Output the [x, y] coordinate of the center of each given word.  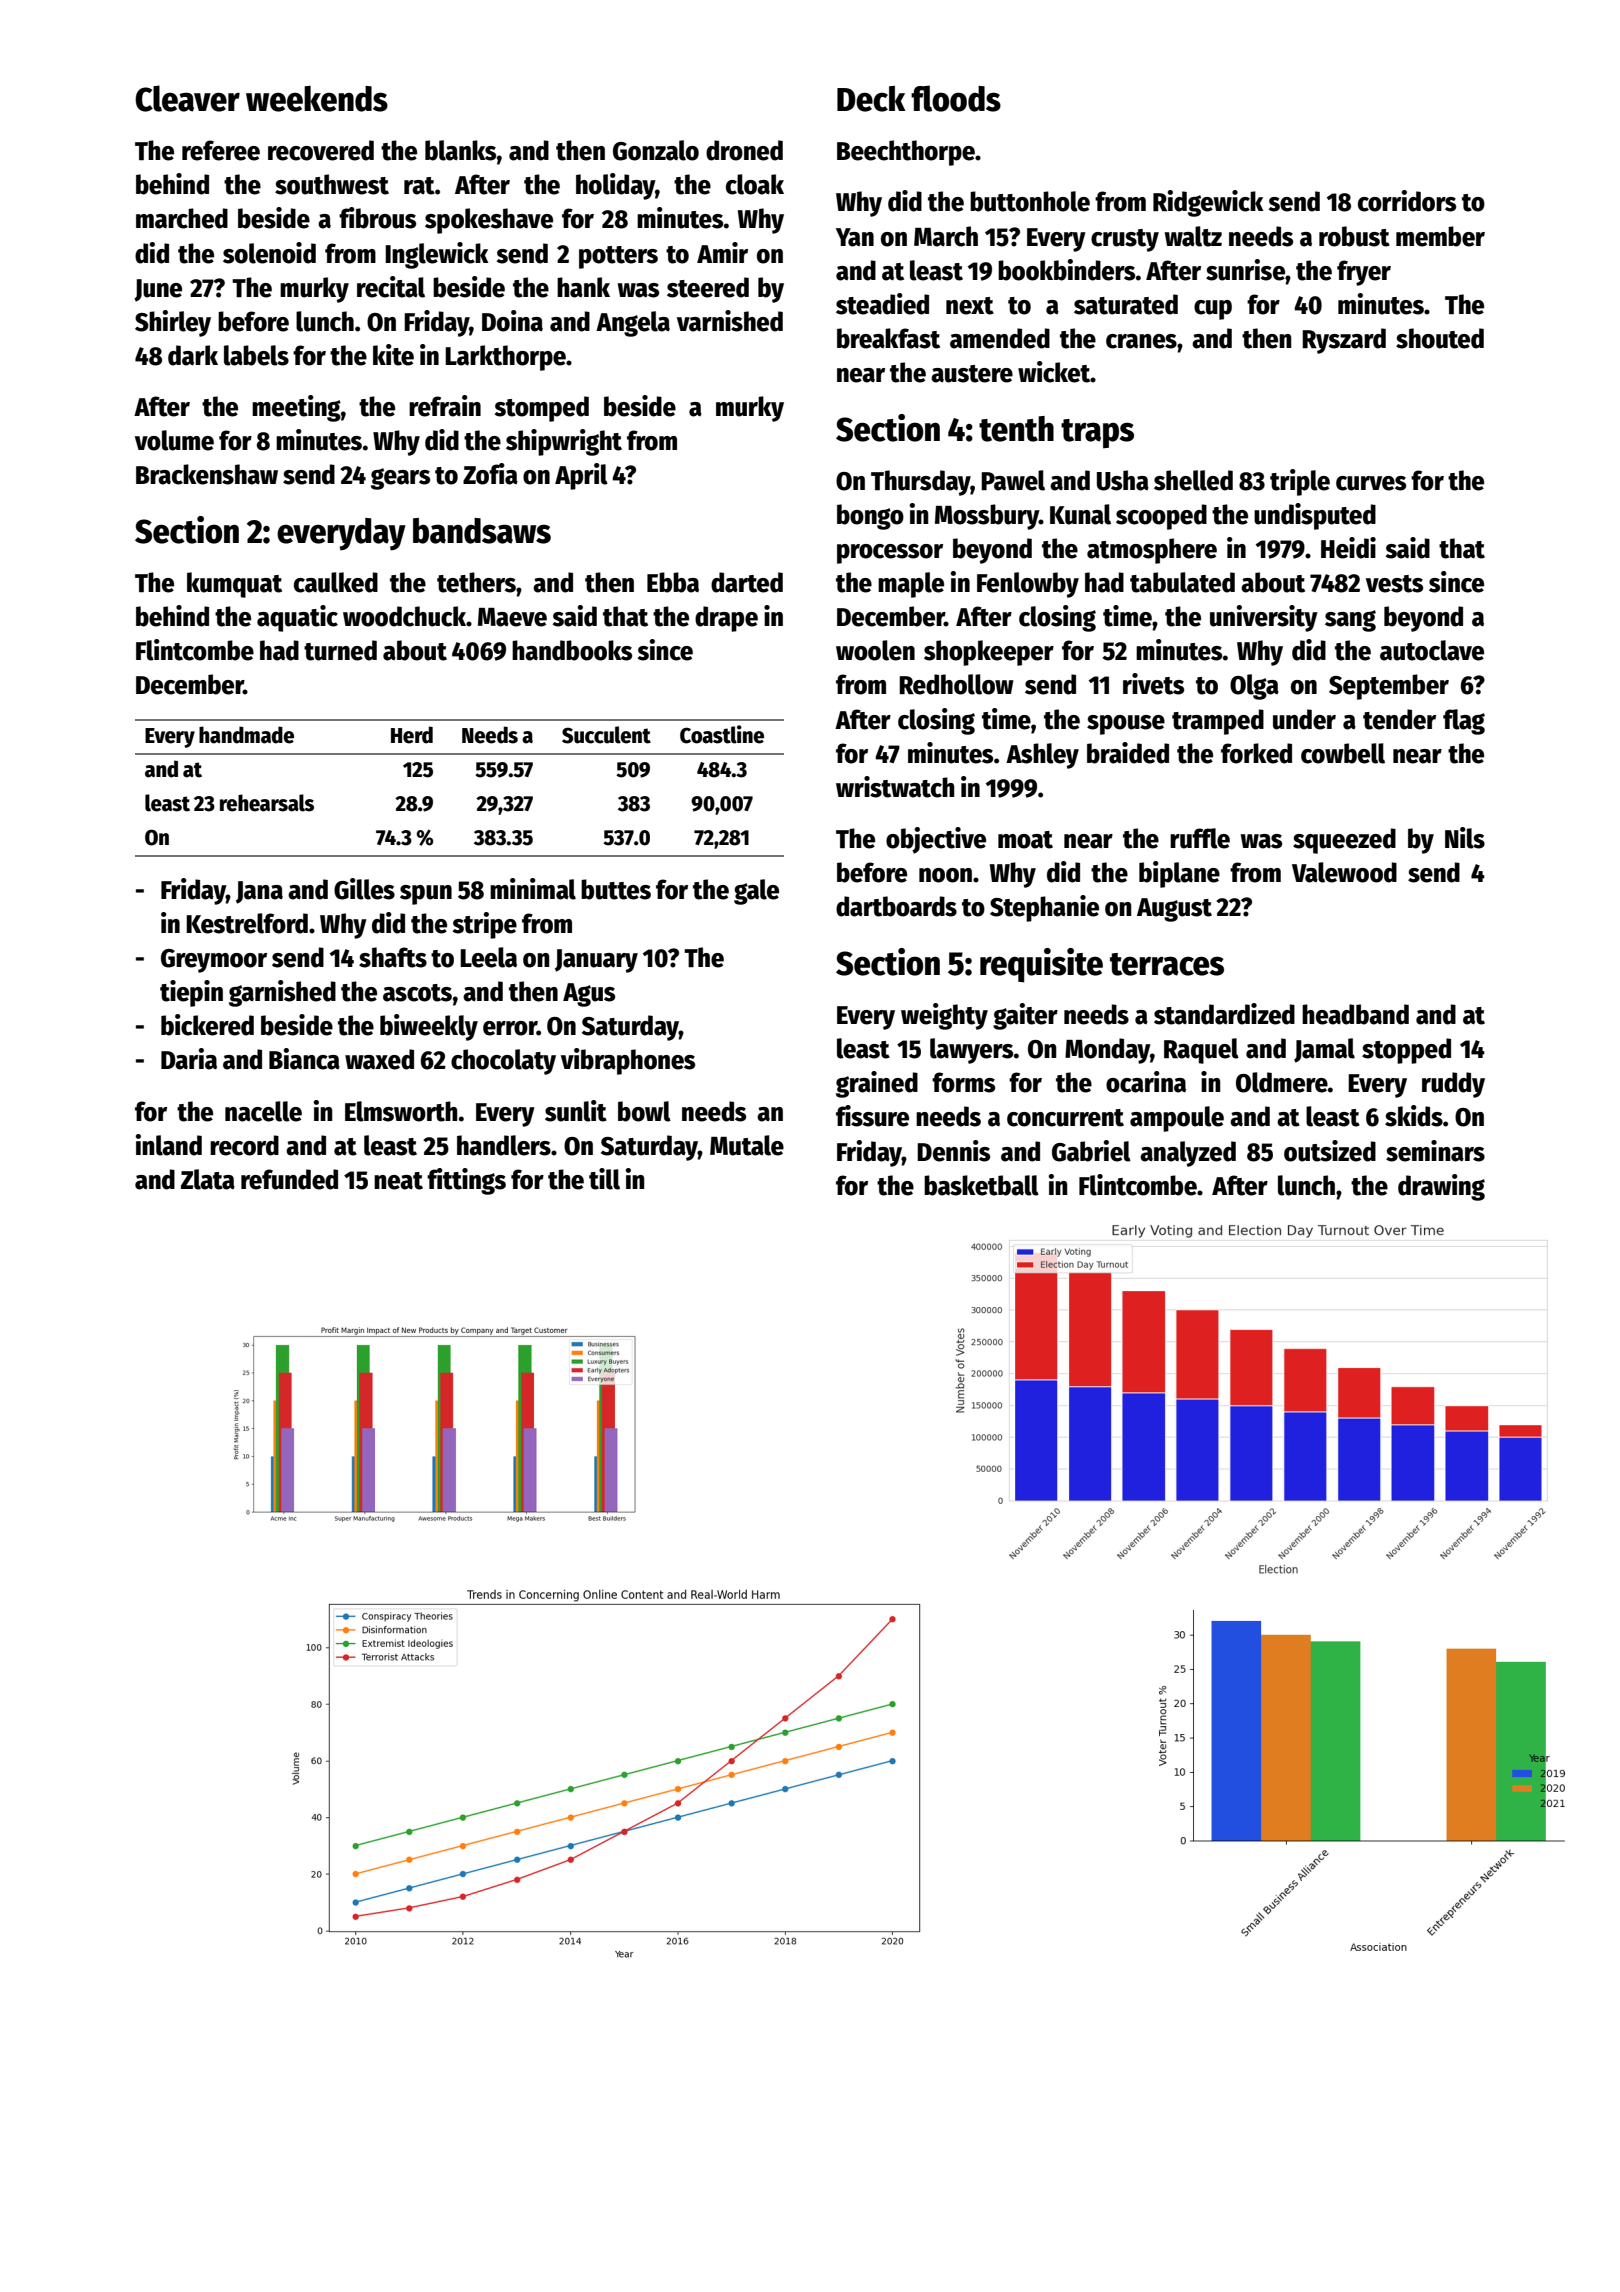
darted [747, 582]
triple [1300, 482]
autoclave [1432, 650]
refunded [289, 1179]
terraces [1167, 964]
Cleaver [187, 98]
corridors [1407, 201]
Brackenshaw [207, 474]
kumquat [234, 585]
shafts [393, 957]
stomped [542, 409]
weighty [944, 1016]
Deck [871, 99]
